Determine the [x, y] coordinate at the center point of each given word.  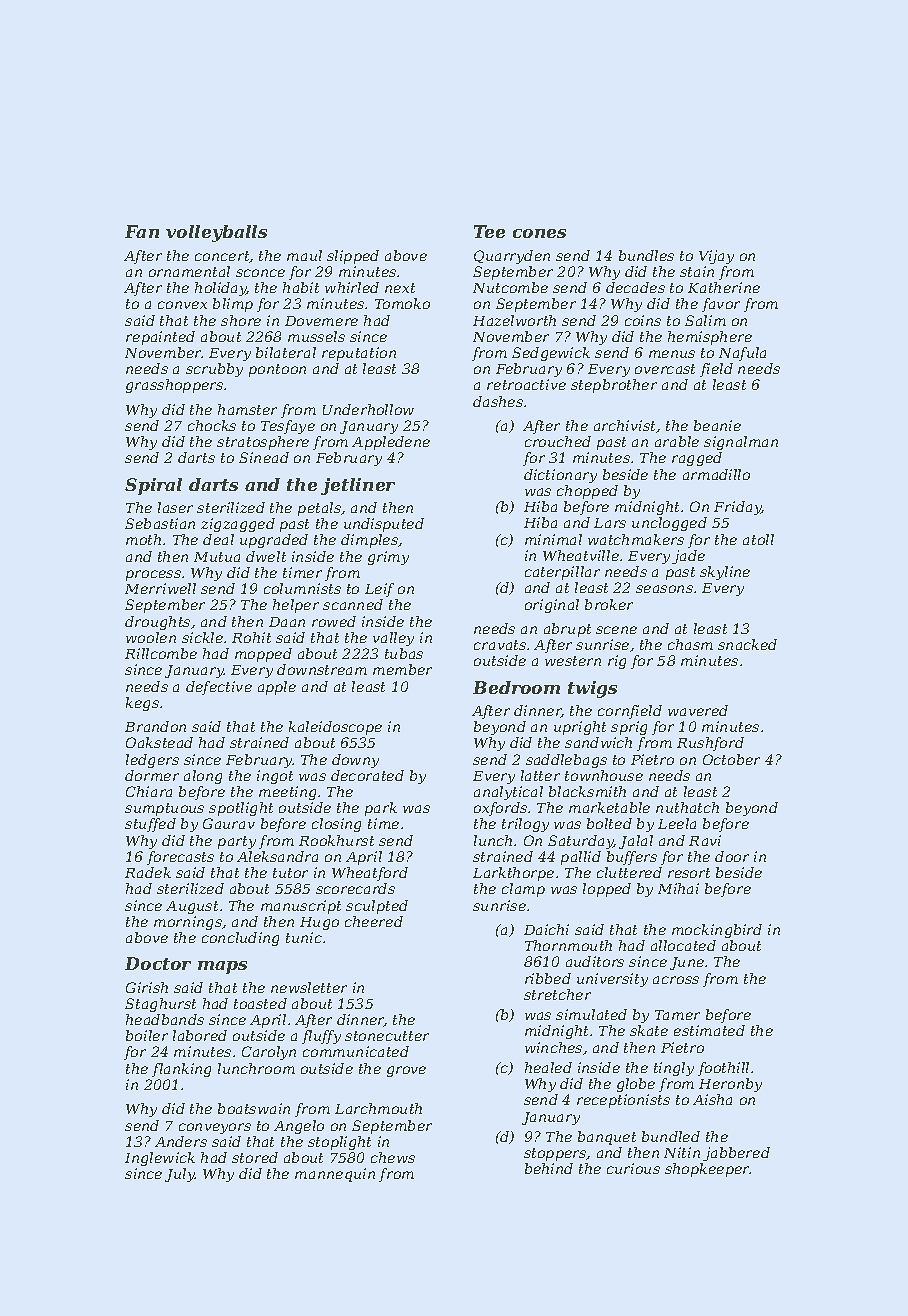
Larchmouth [378, 1108]
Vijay [716, 257]
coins [643, 320]
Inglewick [160, 1159]
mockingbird [717, 931]
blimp [233, 305]
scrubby [214, 370]
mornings [188, 923]
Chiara [149, 791]
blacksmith [587, 791]
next [400, 288]
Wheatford [370, 874]
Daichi [546, 929]
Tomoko [402, 303]
